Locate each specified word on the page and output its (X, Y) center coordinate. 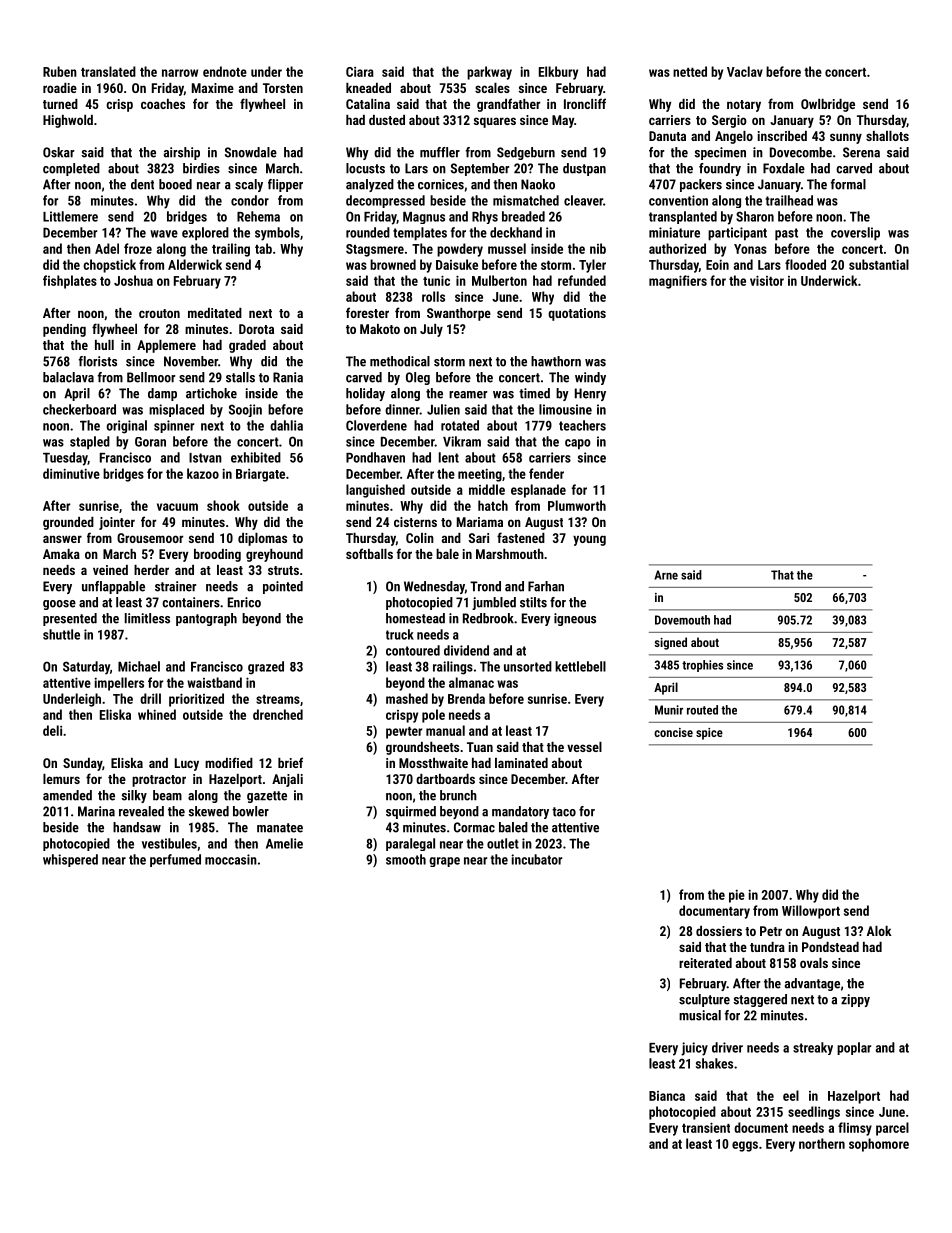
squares (495, 122)
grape (444, 862)
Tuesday (65, 459)
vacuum (177, 507)
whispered (70, 860)
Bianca (667, 1096)
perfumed (175, 860)
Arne (666, 575)
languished (375, 491)
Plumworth (577, 505)
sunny (846, 138)
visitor (767, 280)
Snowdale (251, 152)
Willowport (811, 912)
